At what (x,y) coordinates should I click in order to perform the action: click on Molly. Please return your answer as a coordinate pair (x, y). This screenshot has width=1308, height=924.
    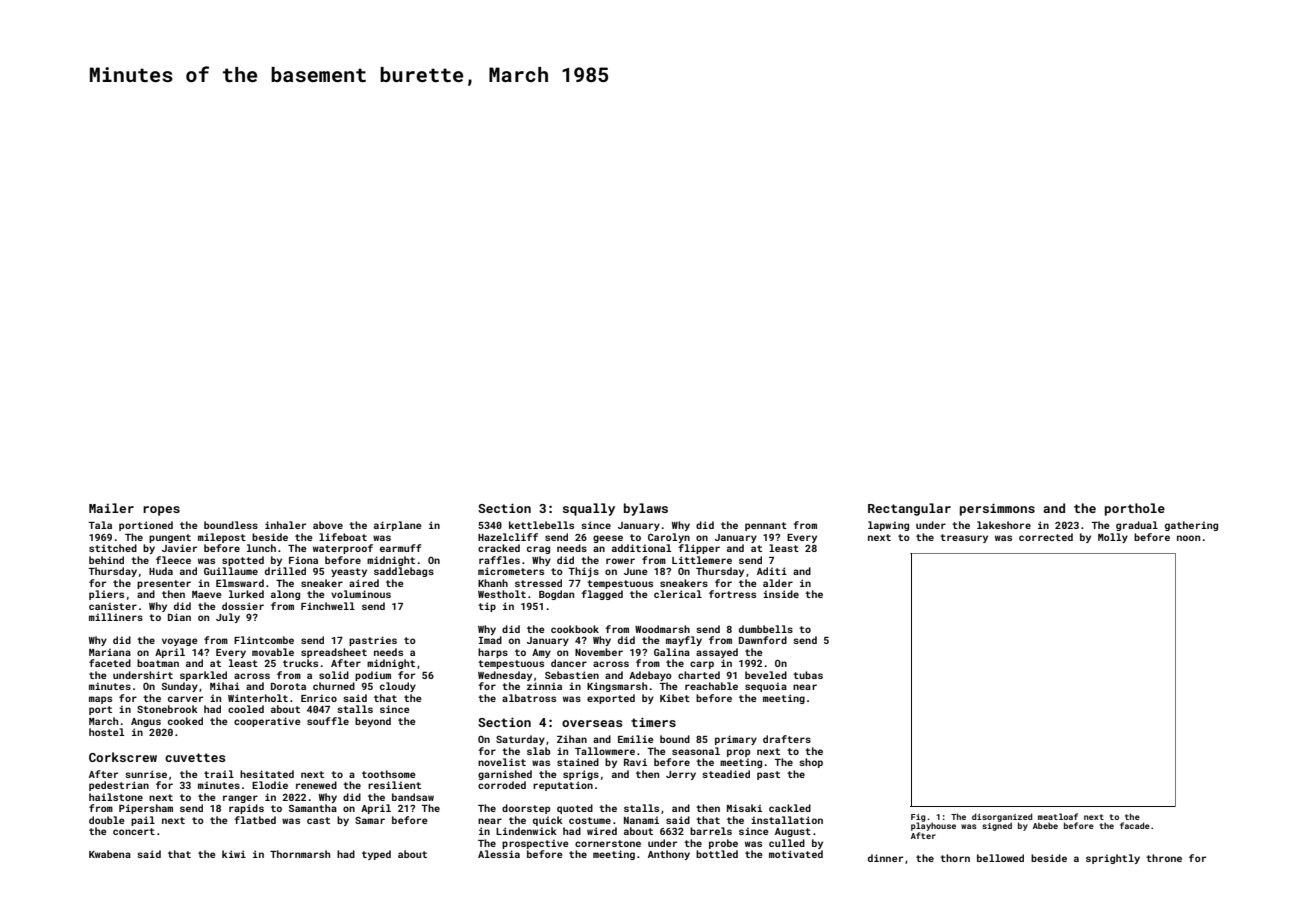
    Looking at the image, I should click on (1113, 538).
